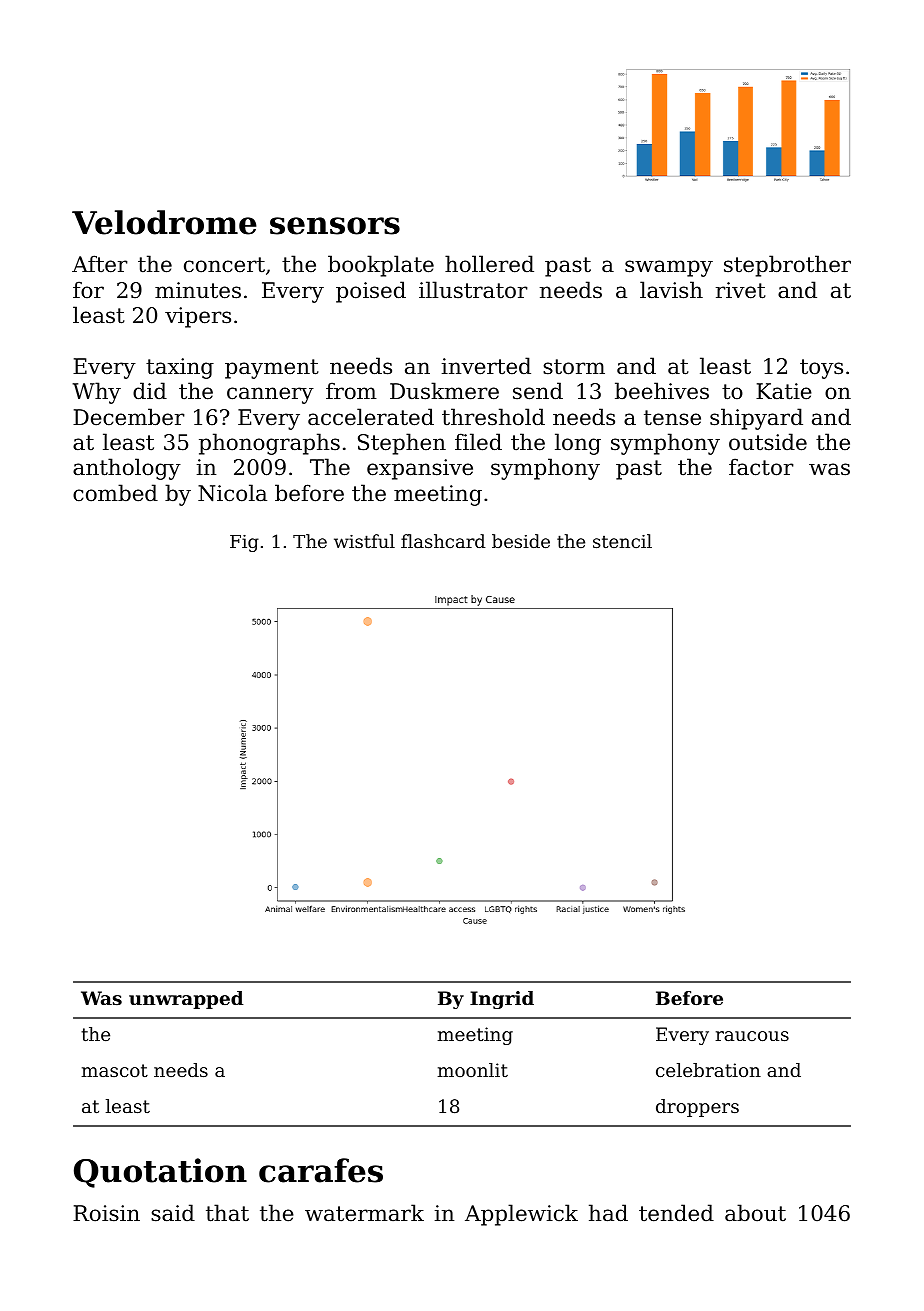 This screenshot has height=1311, width=924. I want to click on Ingrid, so click(502, 1000).
